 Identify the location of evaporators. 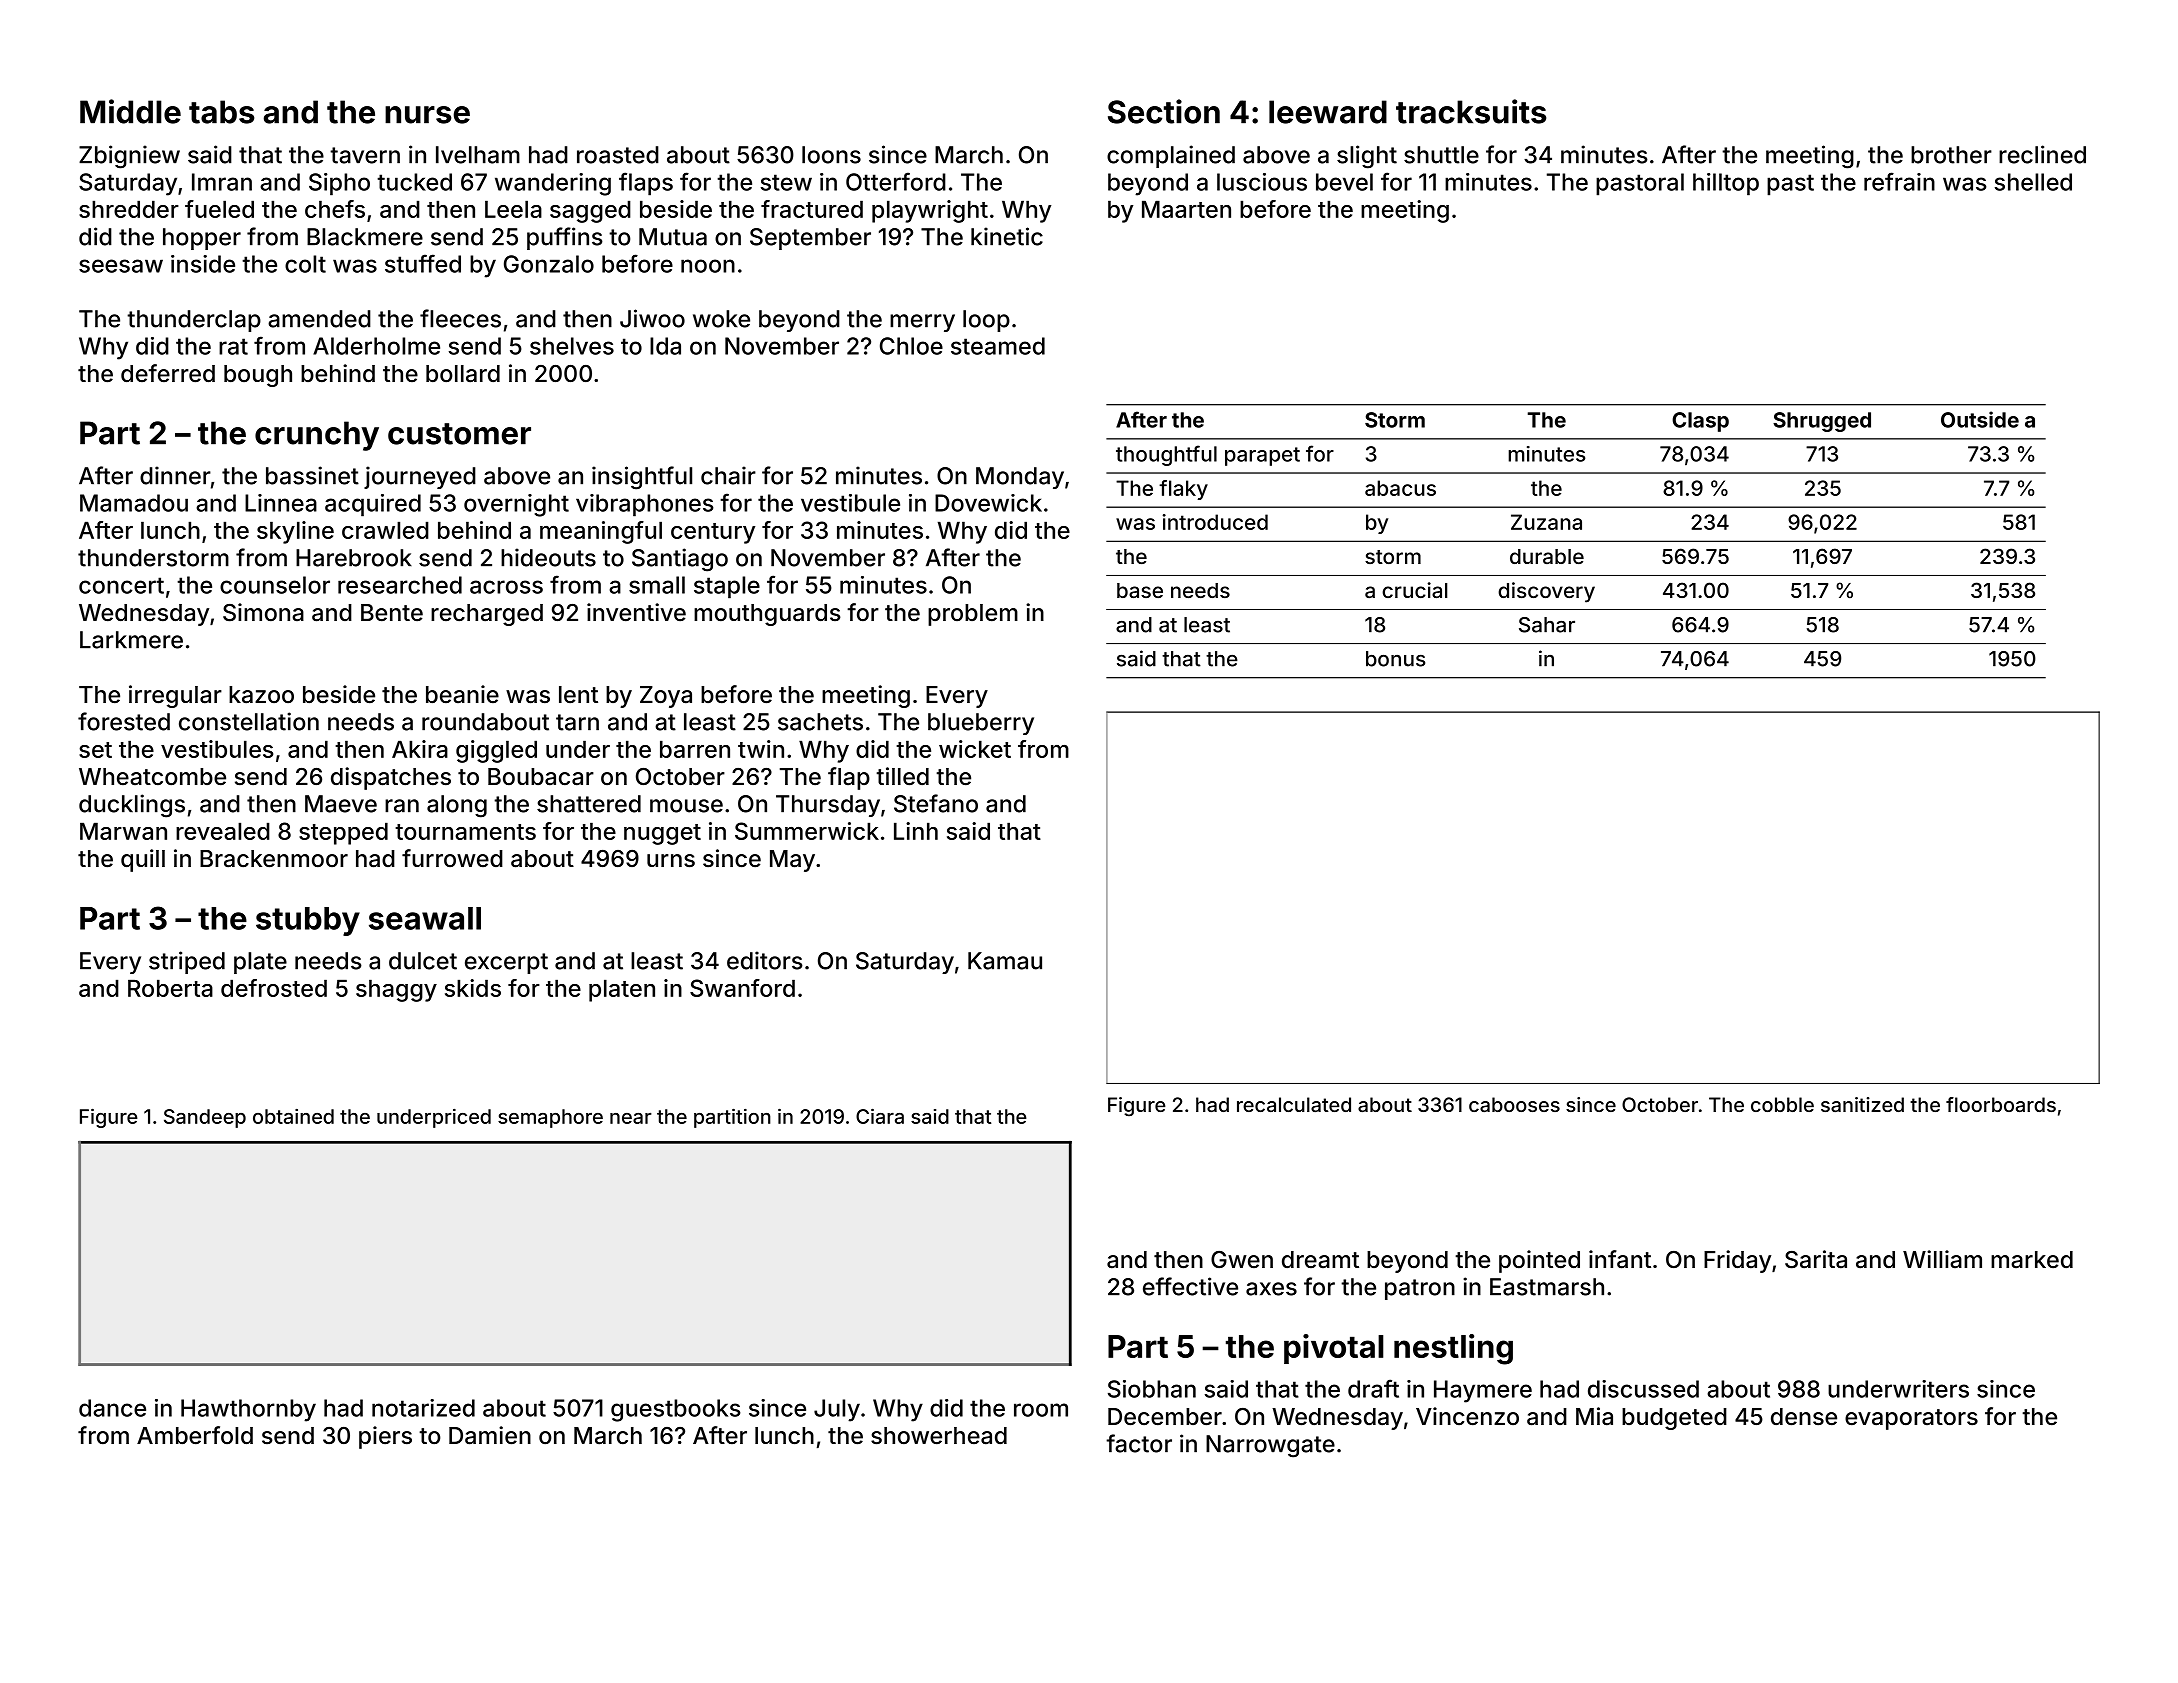
(1911, 1419).
